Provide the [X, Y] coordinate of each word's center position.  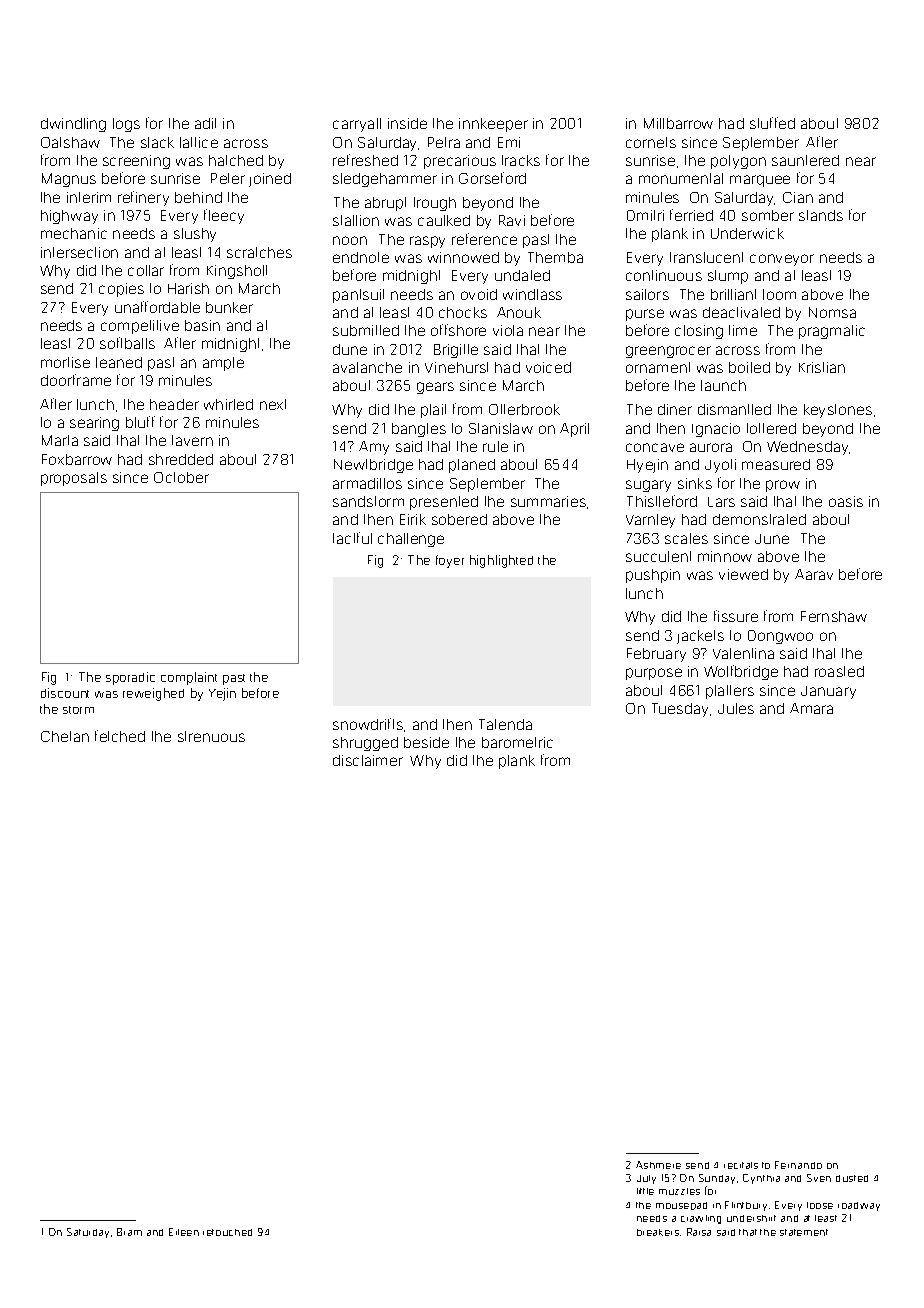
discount [65, 693]
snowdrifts [368, 724]
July [646, 1179]
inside [407, 123]
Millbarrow [678, 123]
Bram [129, 1232]
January [828, 692]
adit [205, 123]
